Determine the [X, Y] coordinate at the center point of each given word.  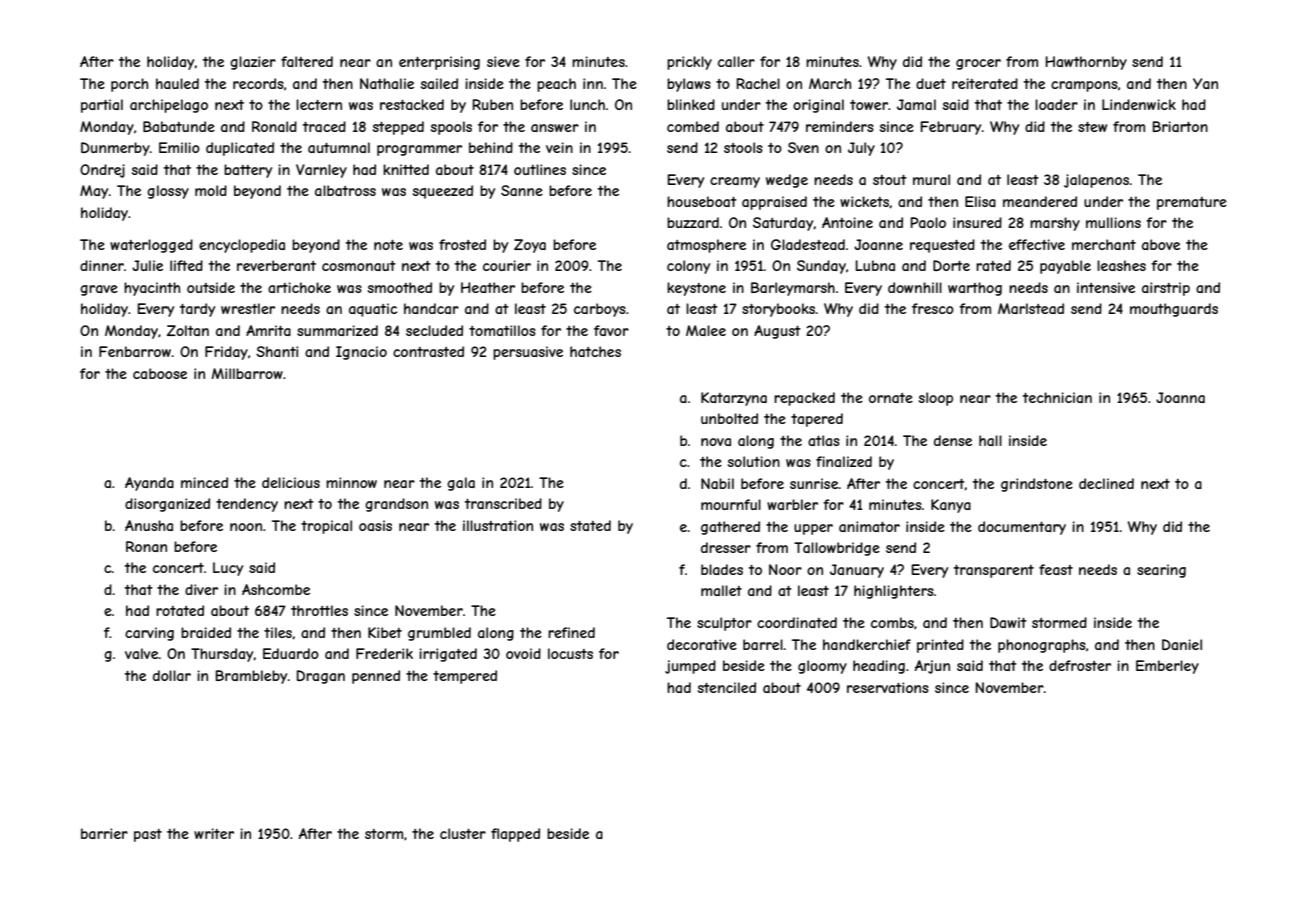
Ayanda [149, 484]
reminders [840, 126]
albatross [345, 190]
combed [693, 126]
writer [214, 833]
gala [461, 484]
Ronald [274, 126]
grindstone [1037, 485]
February [951, 128]
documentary [1022, 528]
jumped [690, 667]
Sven [803, 147]
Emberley [1167, 667]
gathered [730, 528]
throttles [319, 610]
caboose [160, 373]
